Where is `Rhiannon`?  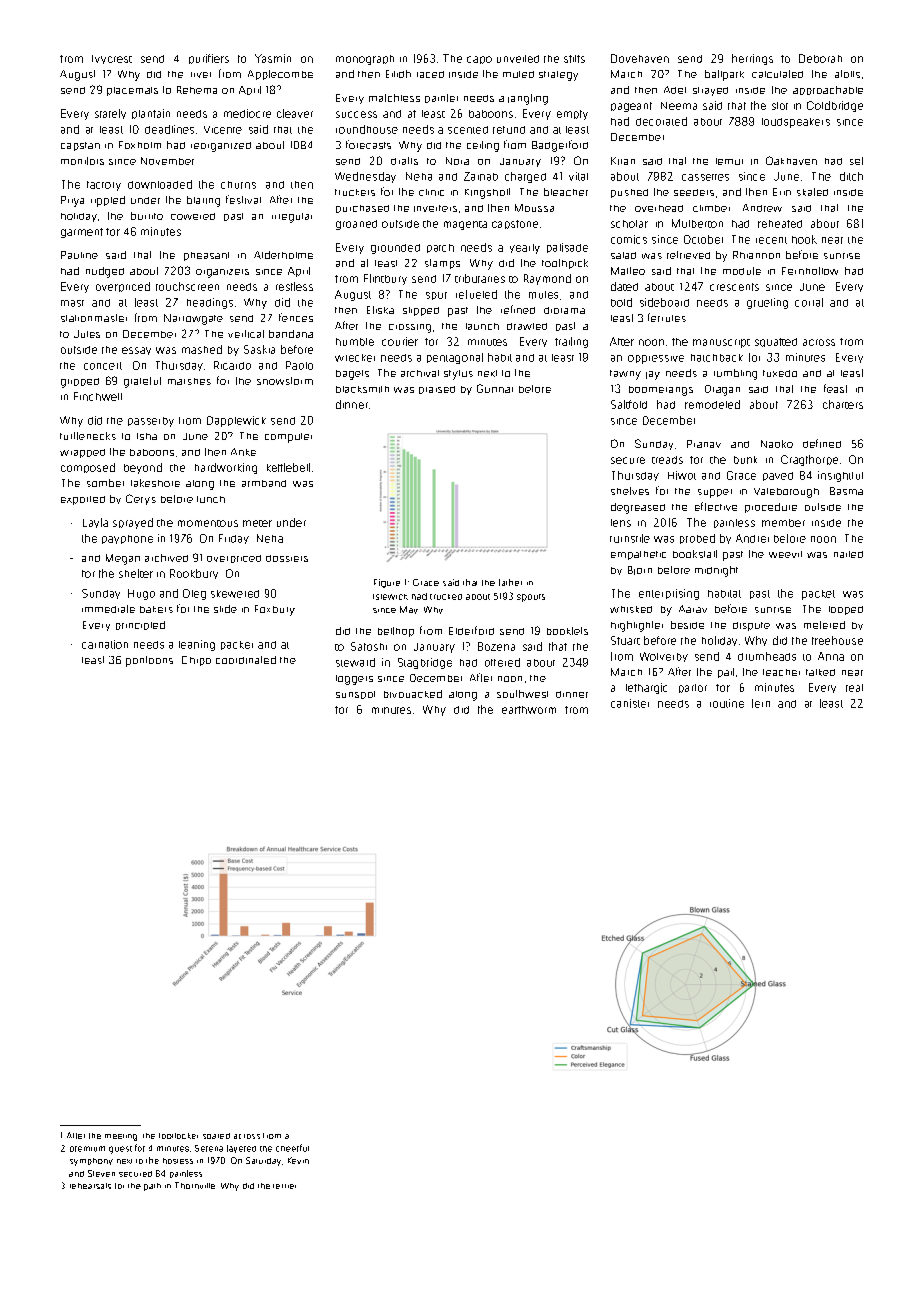 Rhiannon is located at coordinates (756, 255).
